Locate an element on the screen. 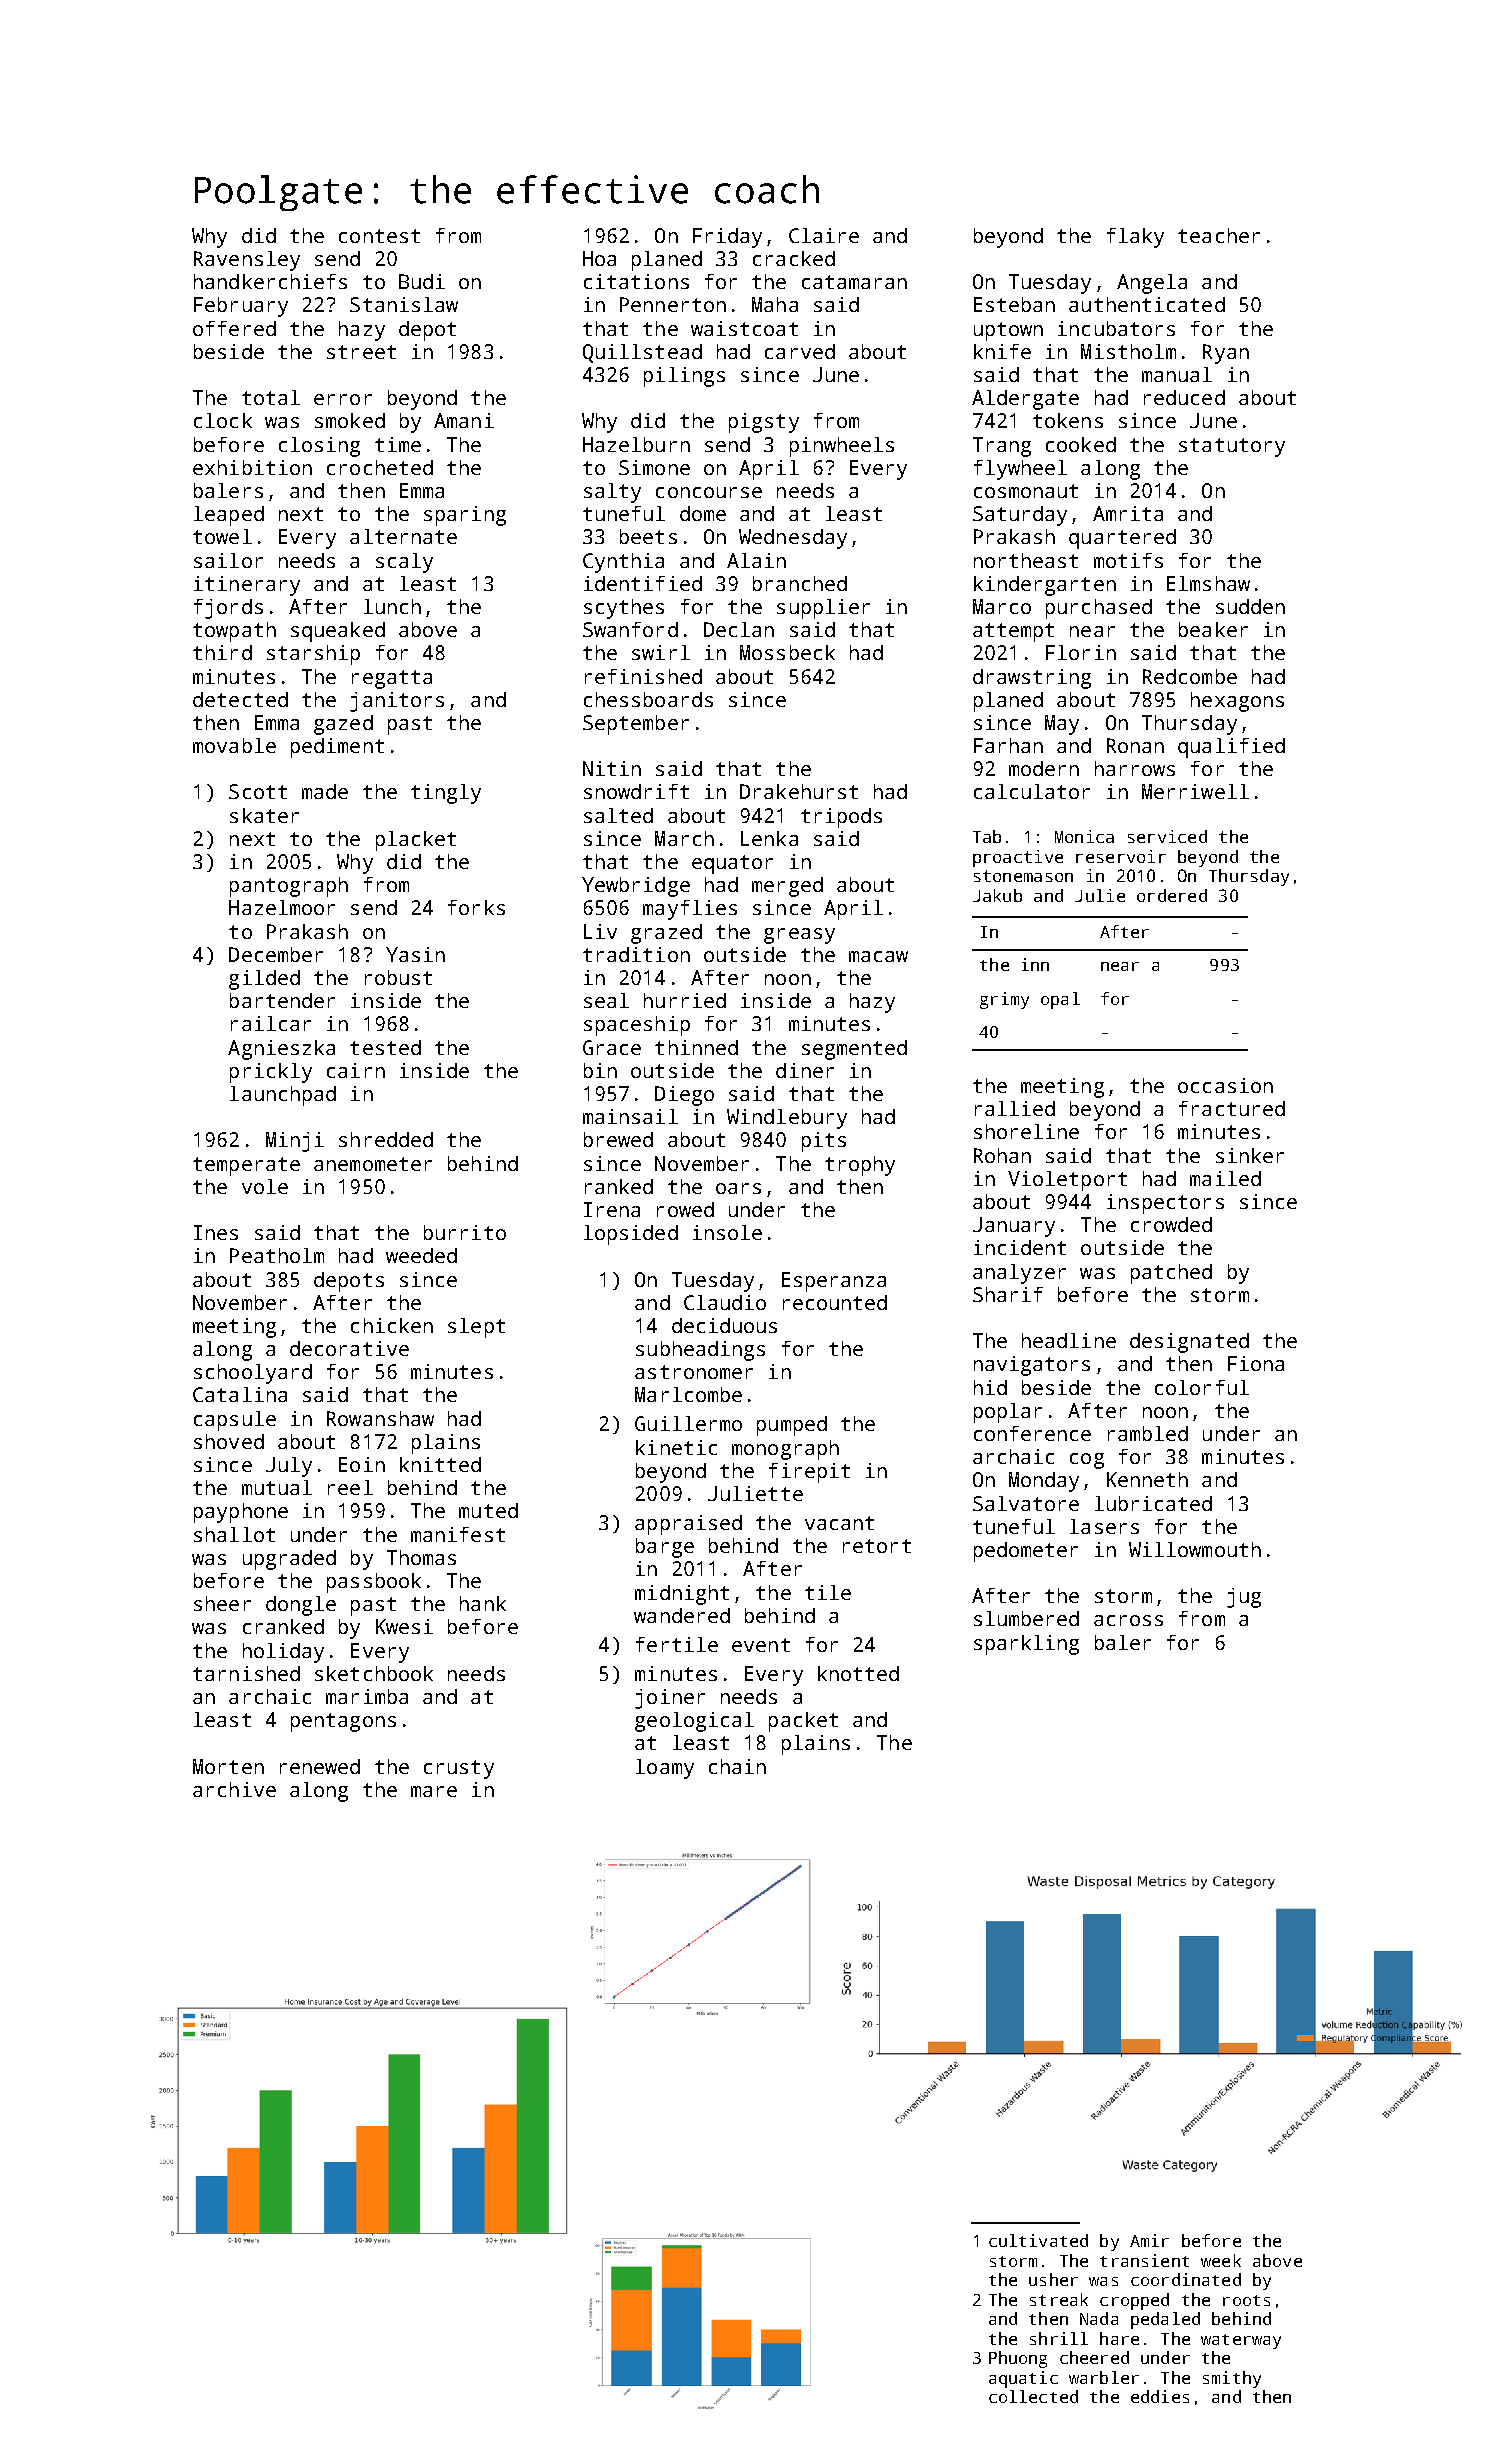  chessboards is located at coordinates (648, 699).
